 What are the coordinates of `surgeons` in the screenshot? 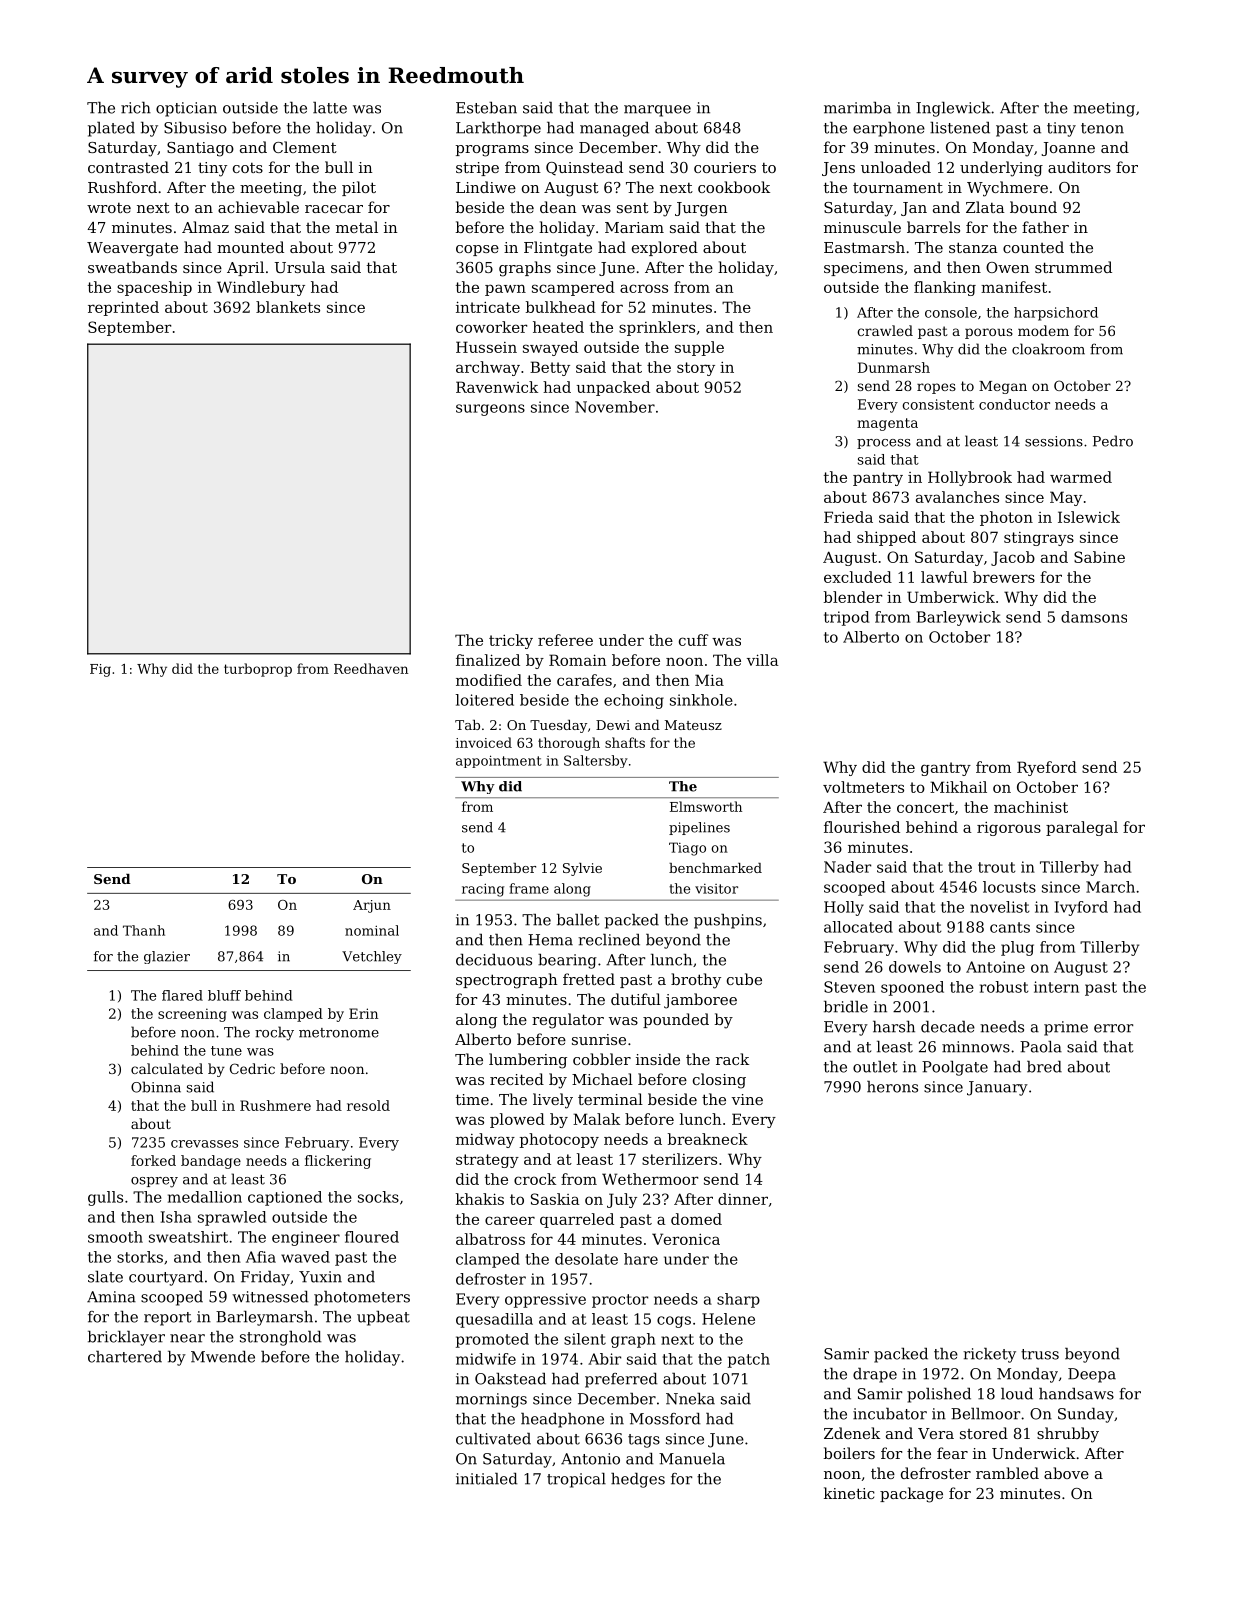 It's located at (490, 410).
